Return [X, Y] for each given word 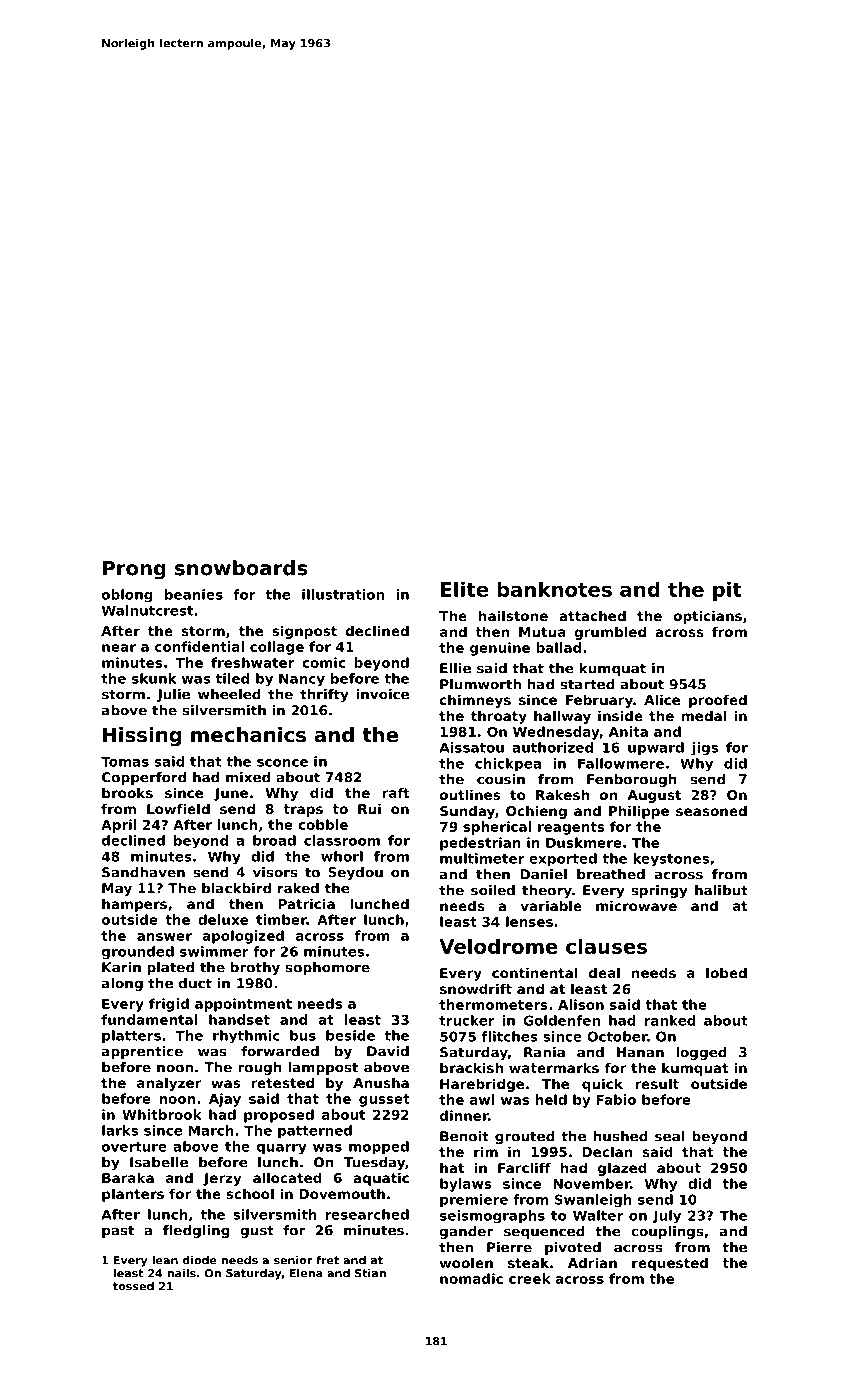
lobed [726, 972]
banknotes [554, 589]
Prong [134, 570]
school [250, 1193]
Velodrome [498, 946]
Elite [464, 589]
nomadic [471, 1278]
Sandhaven [143, 872]
